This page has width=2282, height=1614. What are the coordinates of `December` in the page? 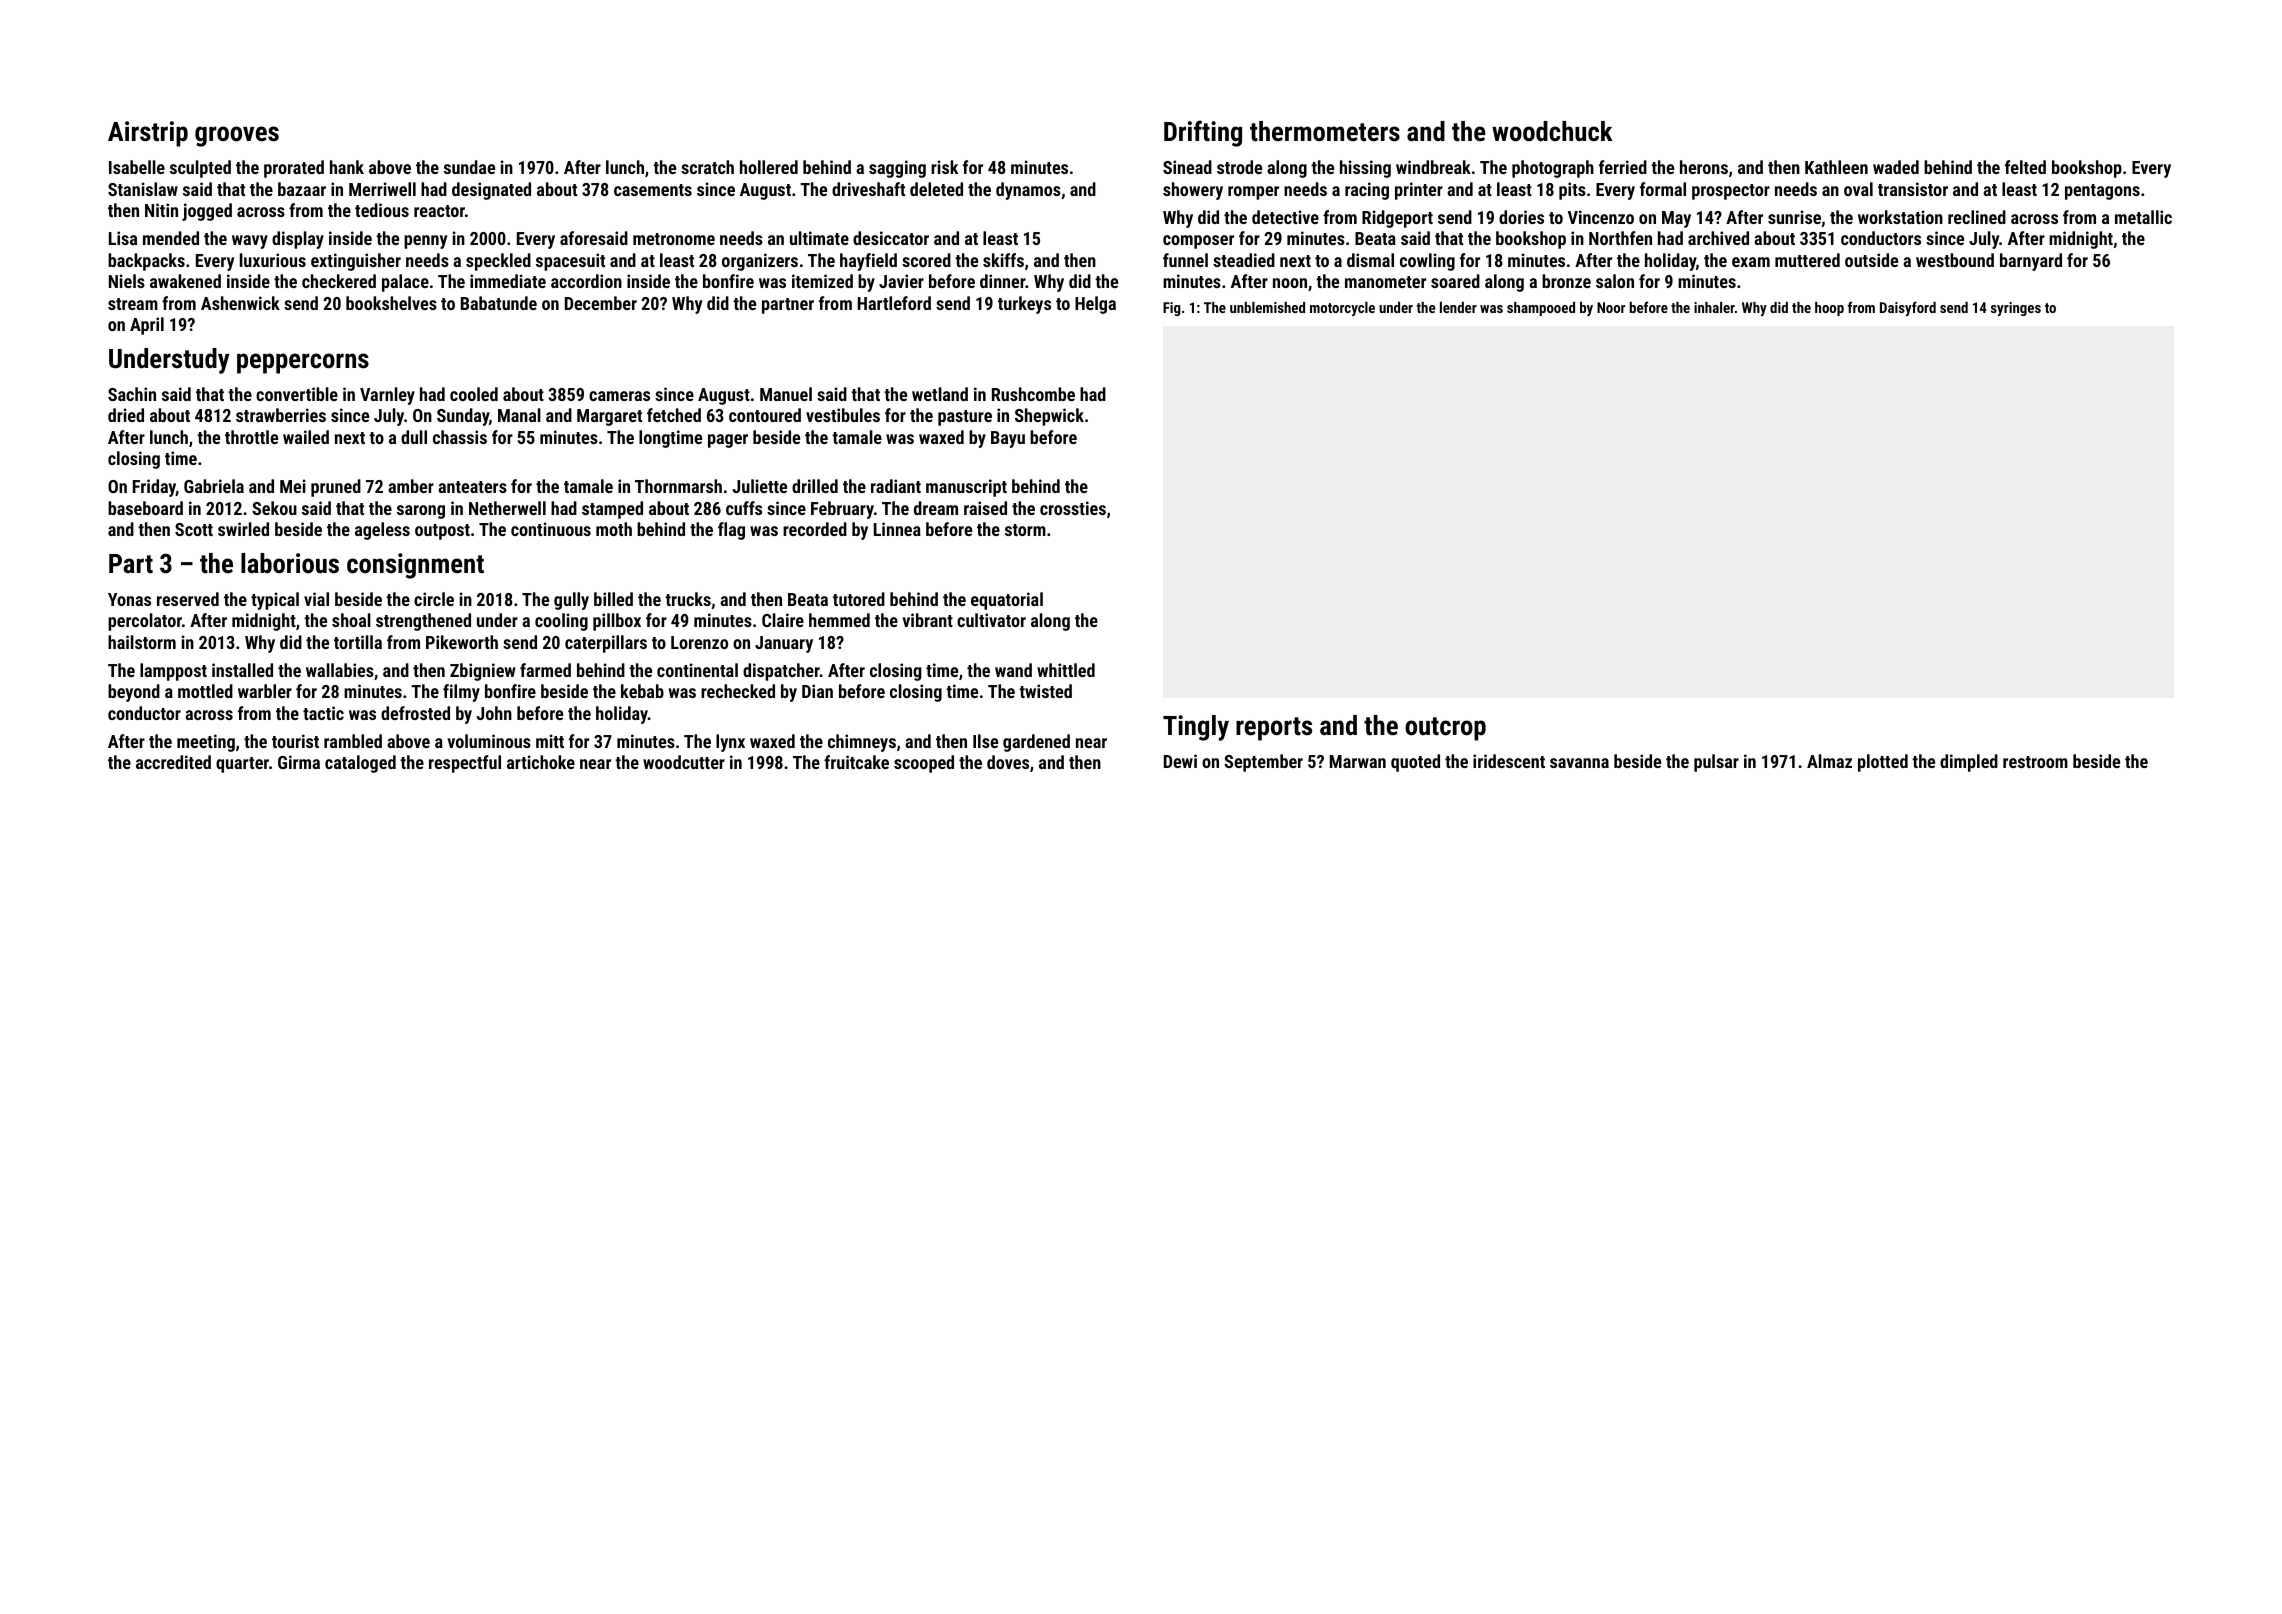 It's located at (601, 303).
